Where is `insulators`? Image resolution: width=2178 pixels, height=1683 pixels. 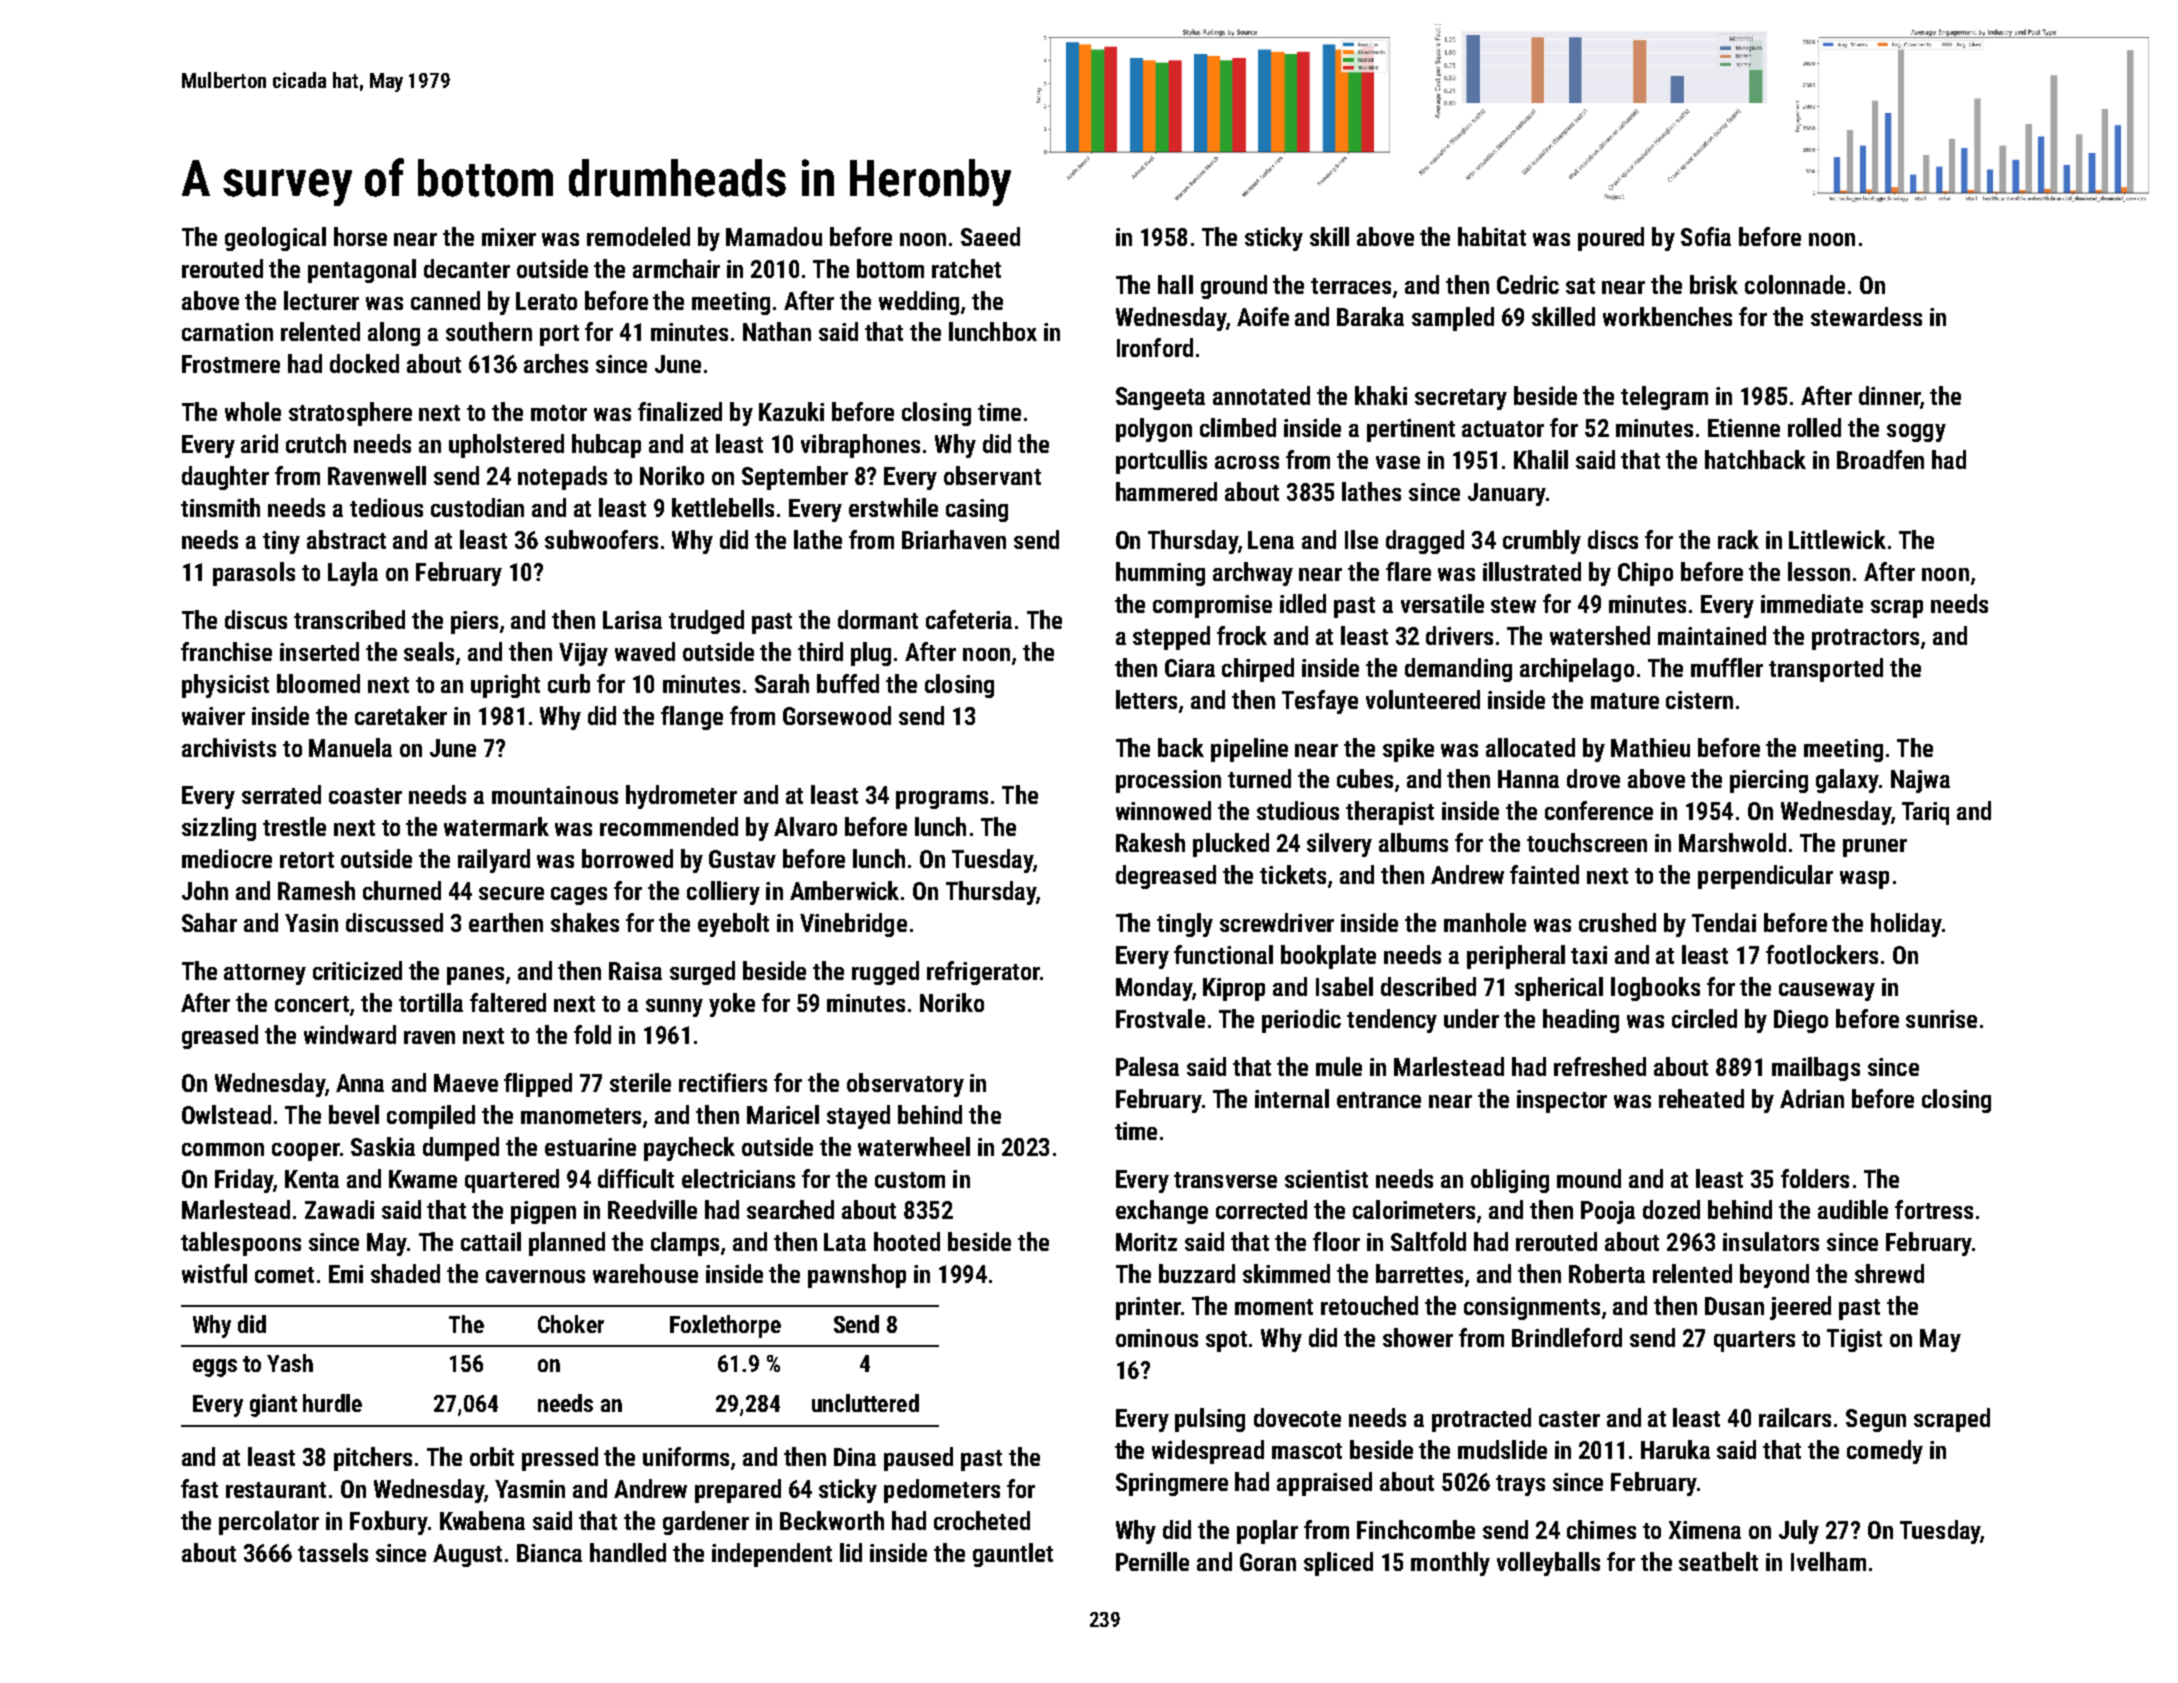
insulators is located at coordinates (1771, 1241).
